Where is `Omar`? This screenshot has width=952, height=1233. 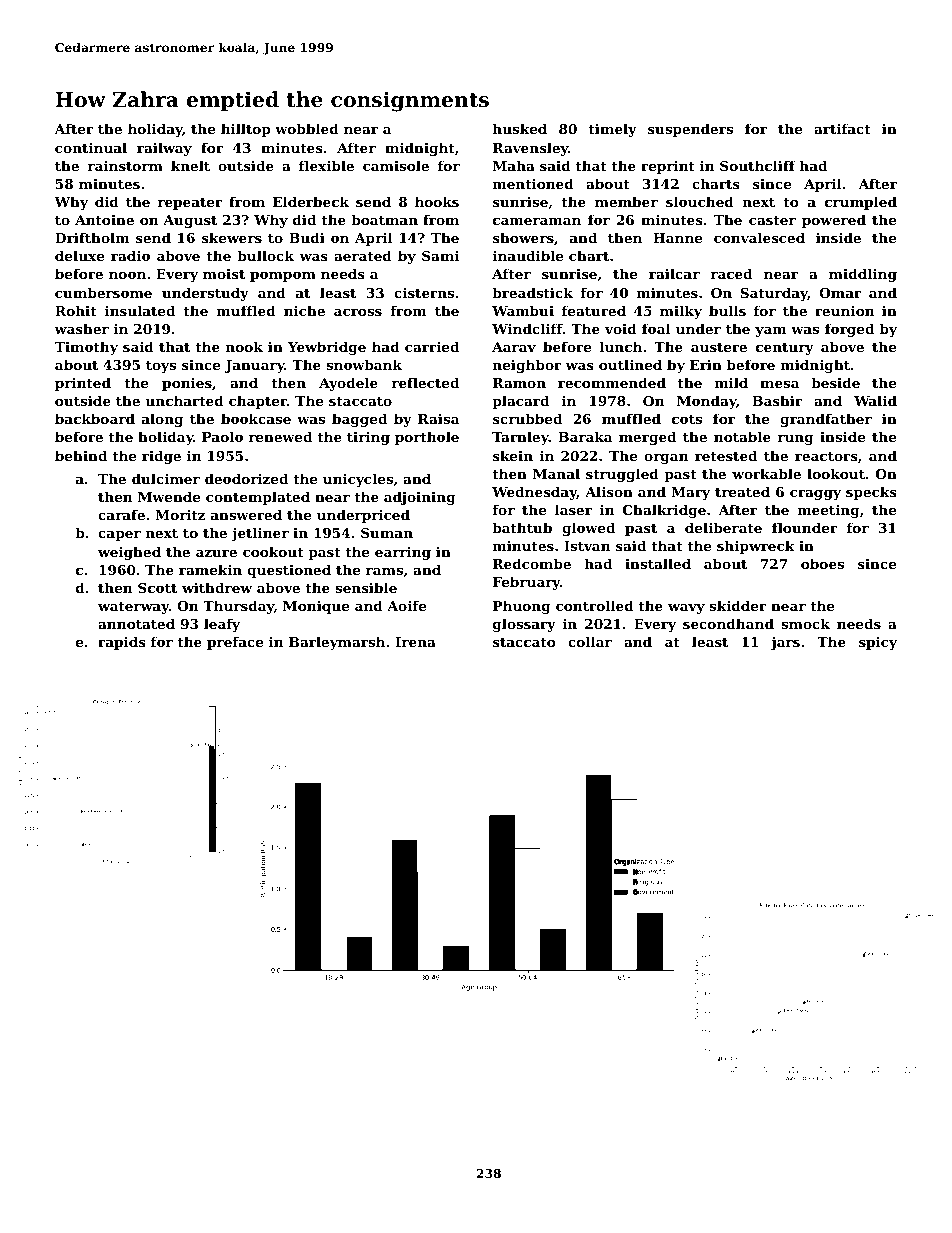 Omar is located at coordinates (840, 293).
